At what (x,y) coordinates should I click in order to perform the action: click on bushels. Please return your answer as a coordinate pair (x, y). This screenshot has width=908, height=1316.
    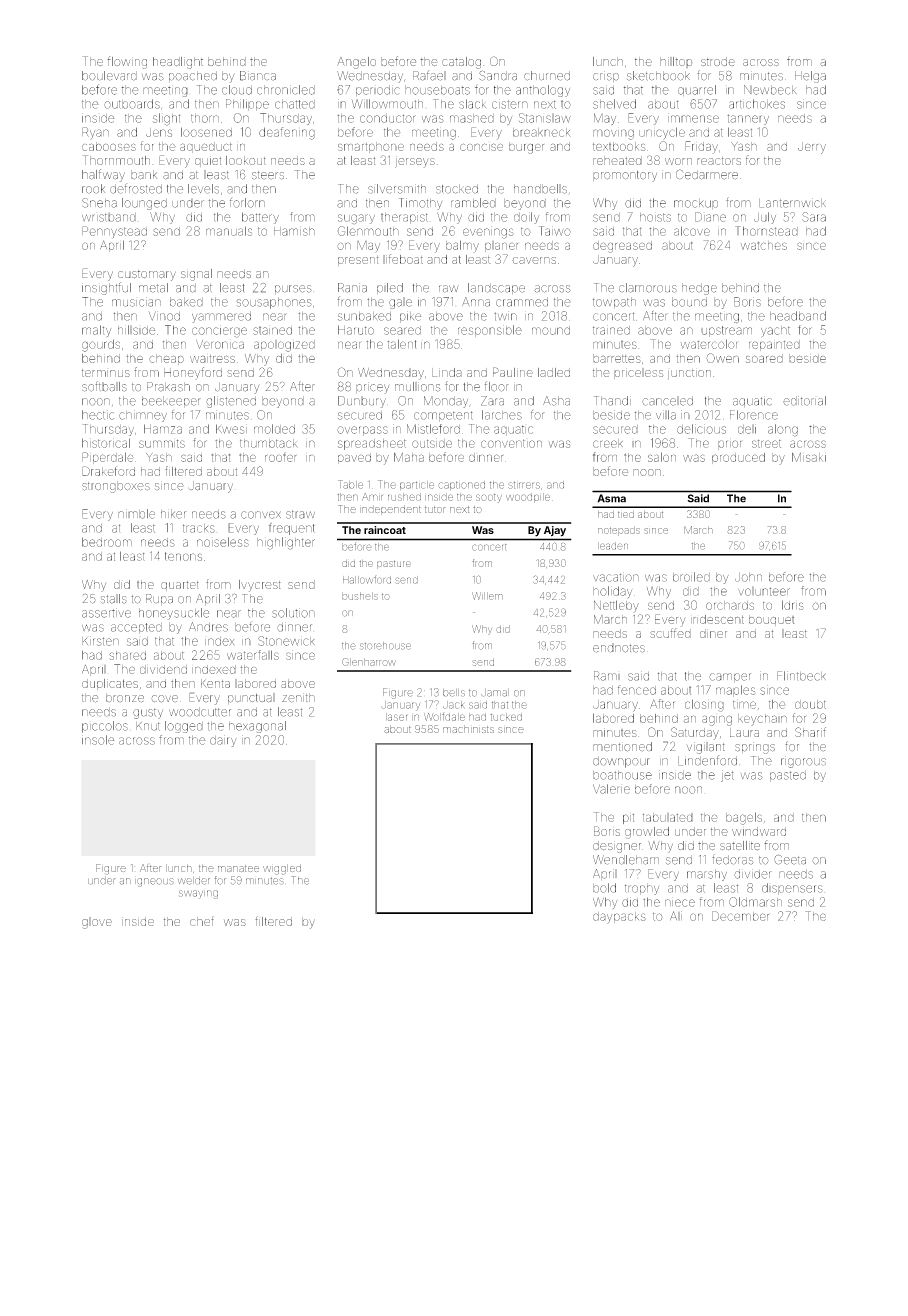
    Looking at the image, I should click on (360, 596).
